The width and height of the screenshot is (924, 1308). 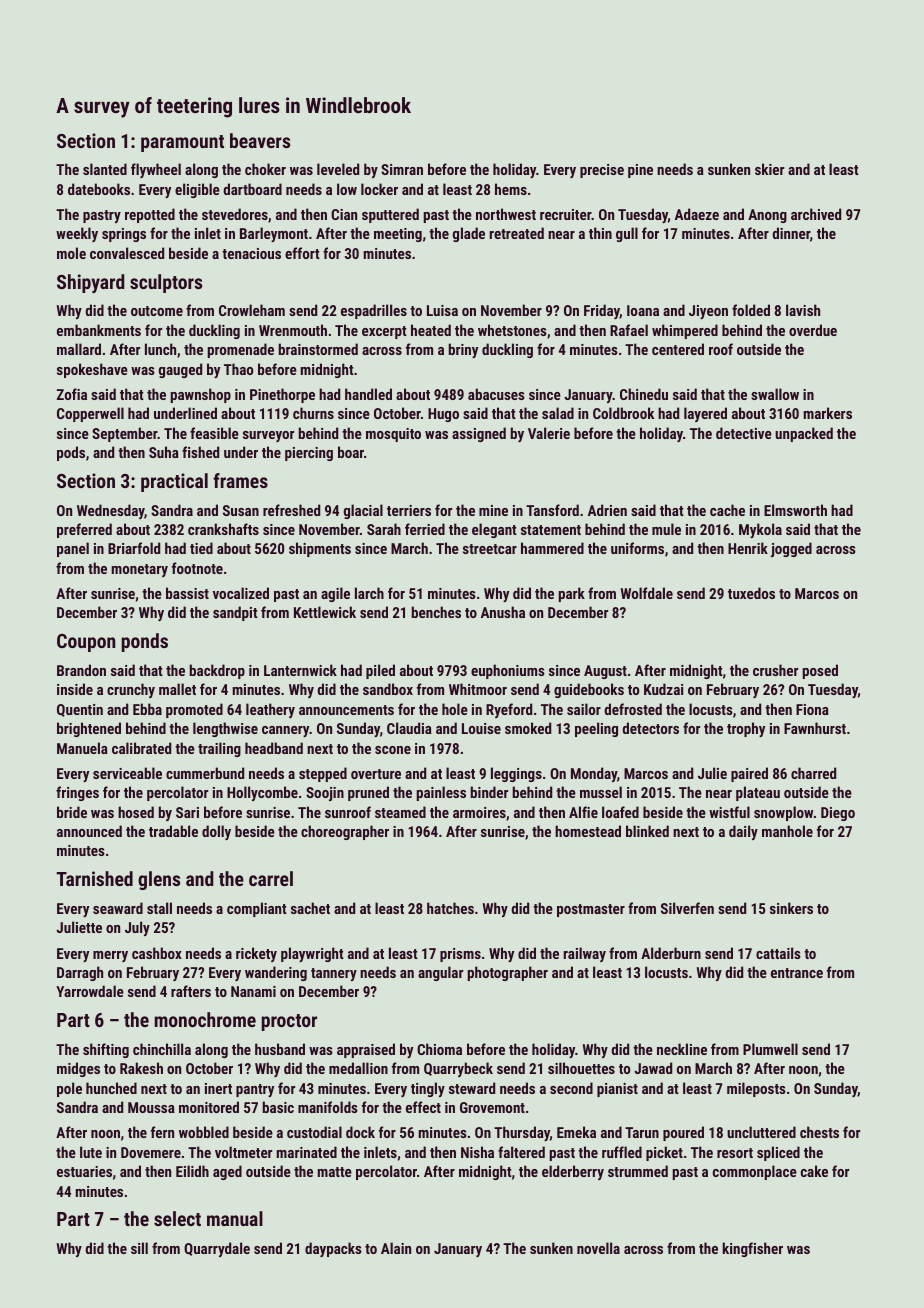 I want to click on novella, so click(x=598, y=1248).
